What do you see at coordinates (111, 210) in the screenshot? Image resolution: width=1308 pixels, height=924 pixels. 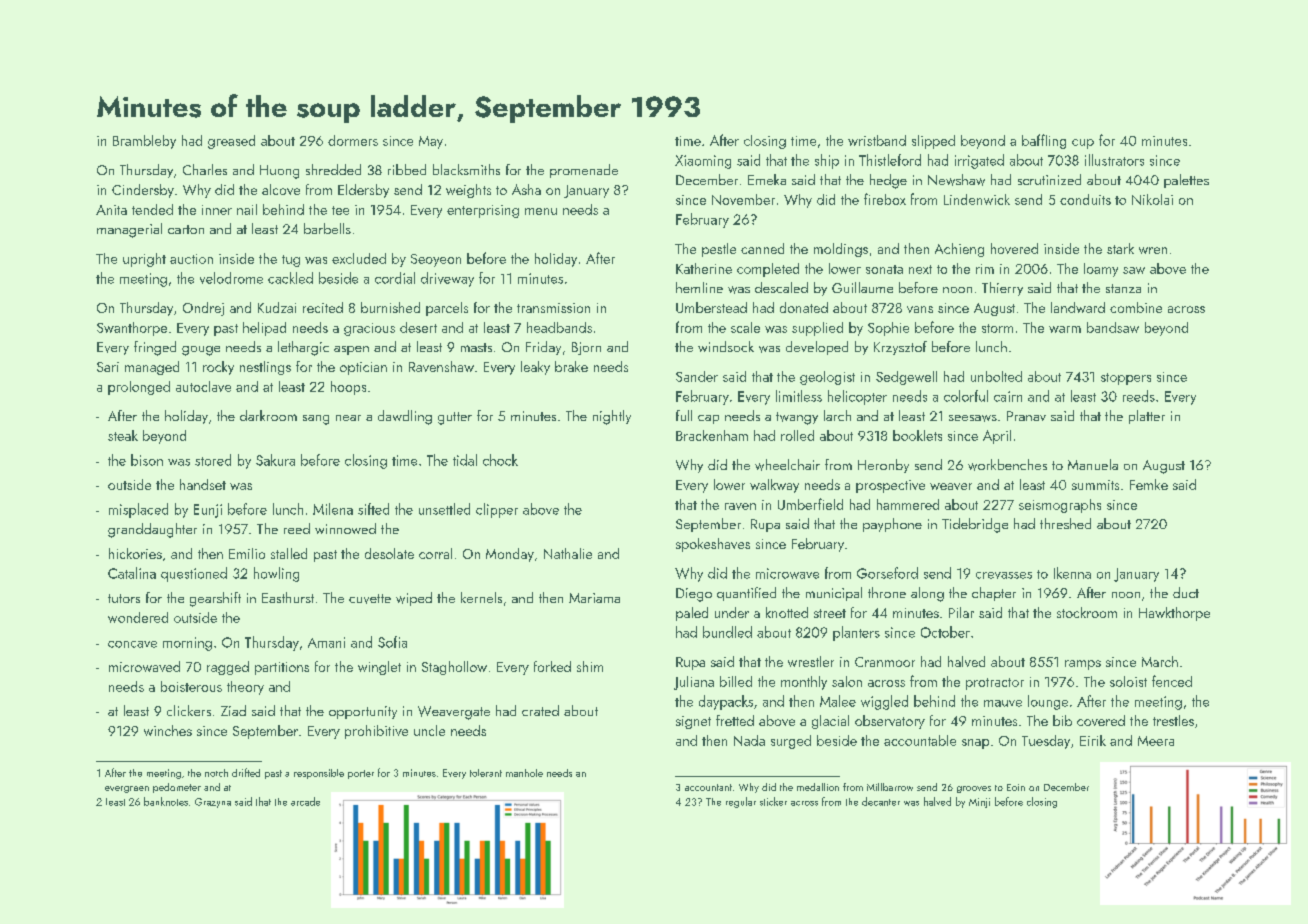 I see `Anita` at bounding box center [111, 210].
